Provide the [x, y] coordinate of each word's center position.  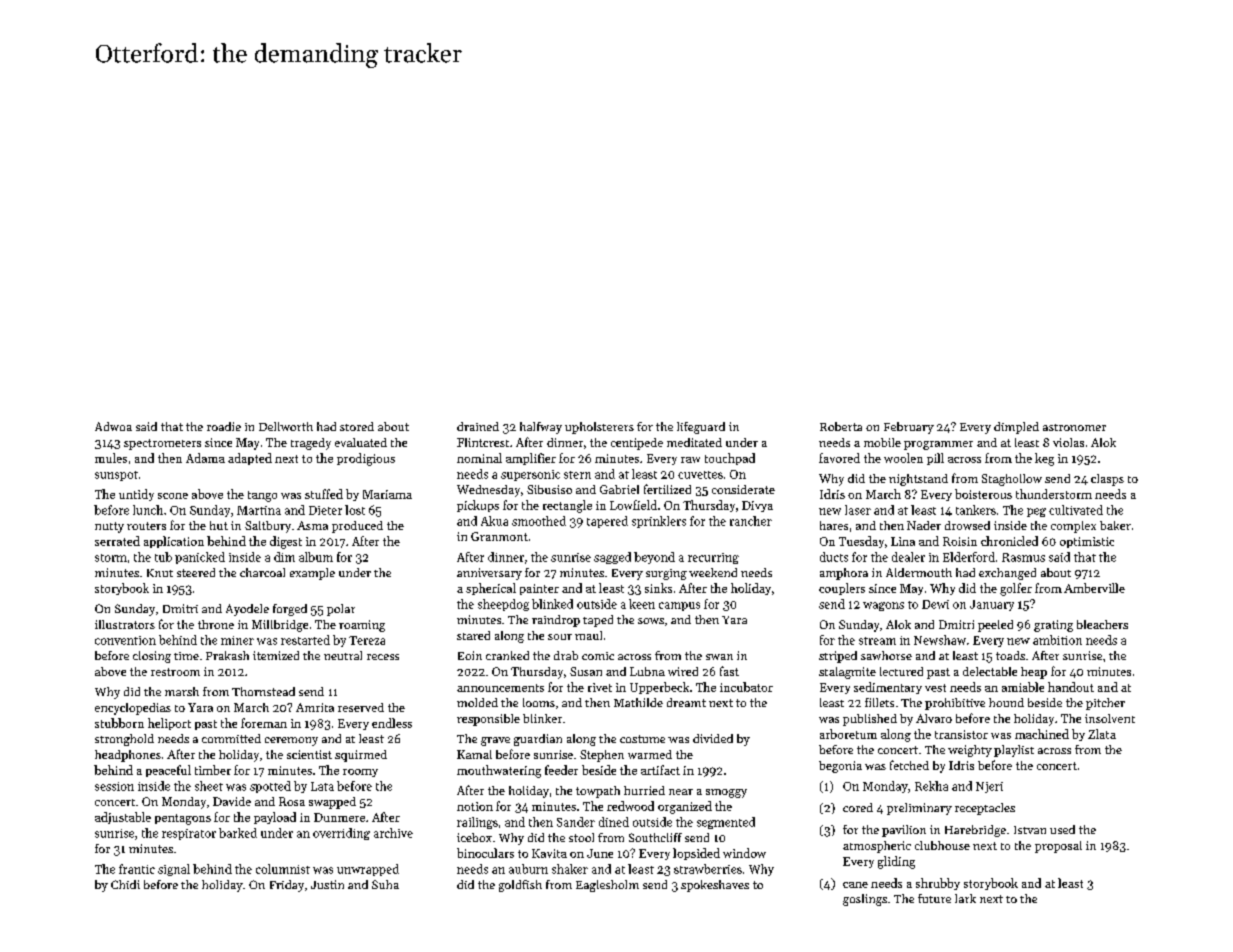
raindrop [556, 621]
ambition [1057, 640]
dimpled [1016, 428]
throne [216, 624]
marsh [182, 691]
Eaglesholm [607, 886]
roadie [224, 426]
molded [477, 702]
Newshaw [940, 640]
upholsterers [599, 428]
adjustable [123, 818]
